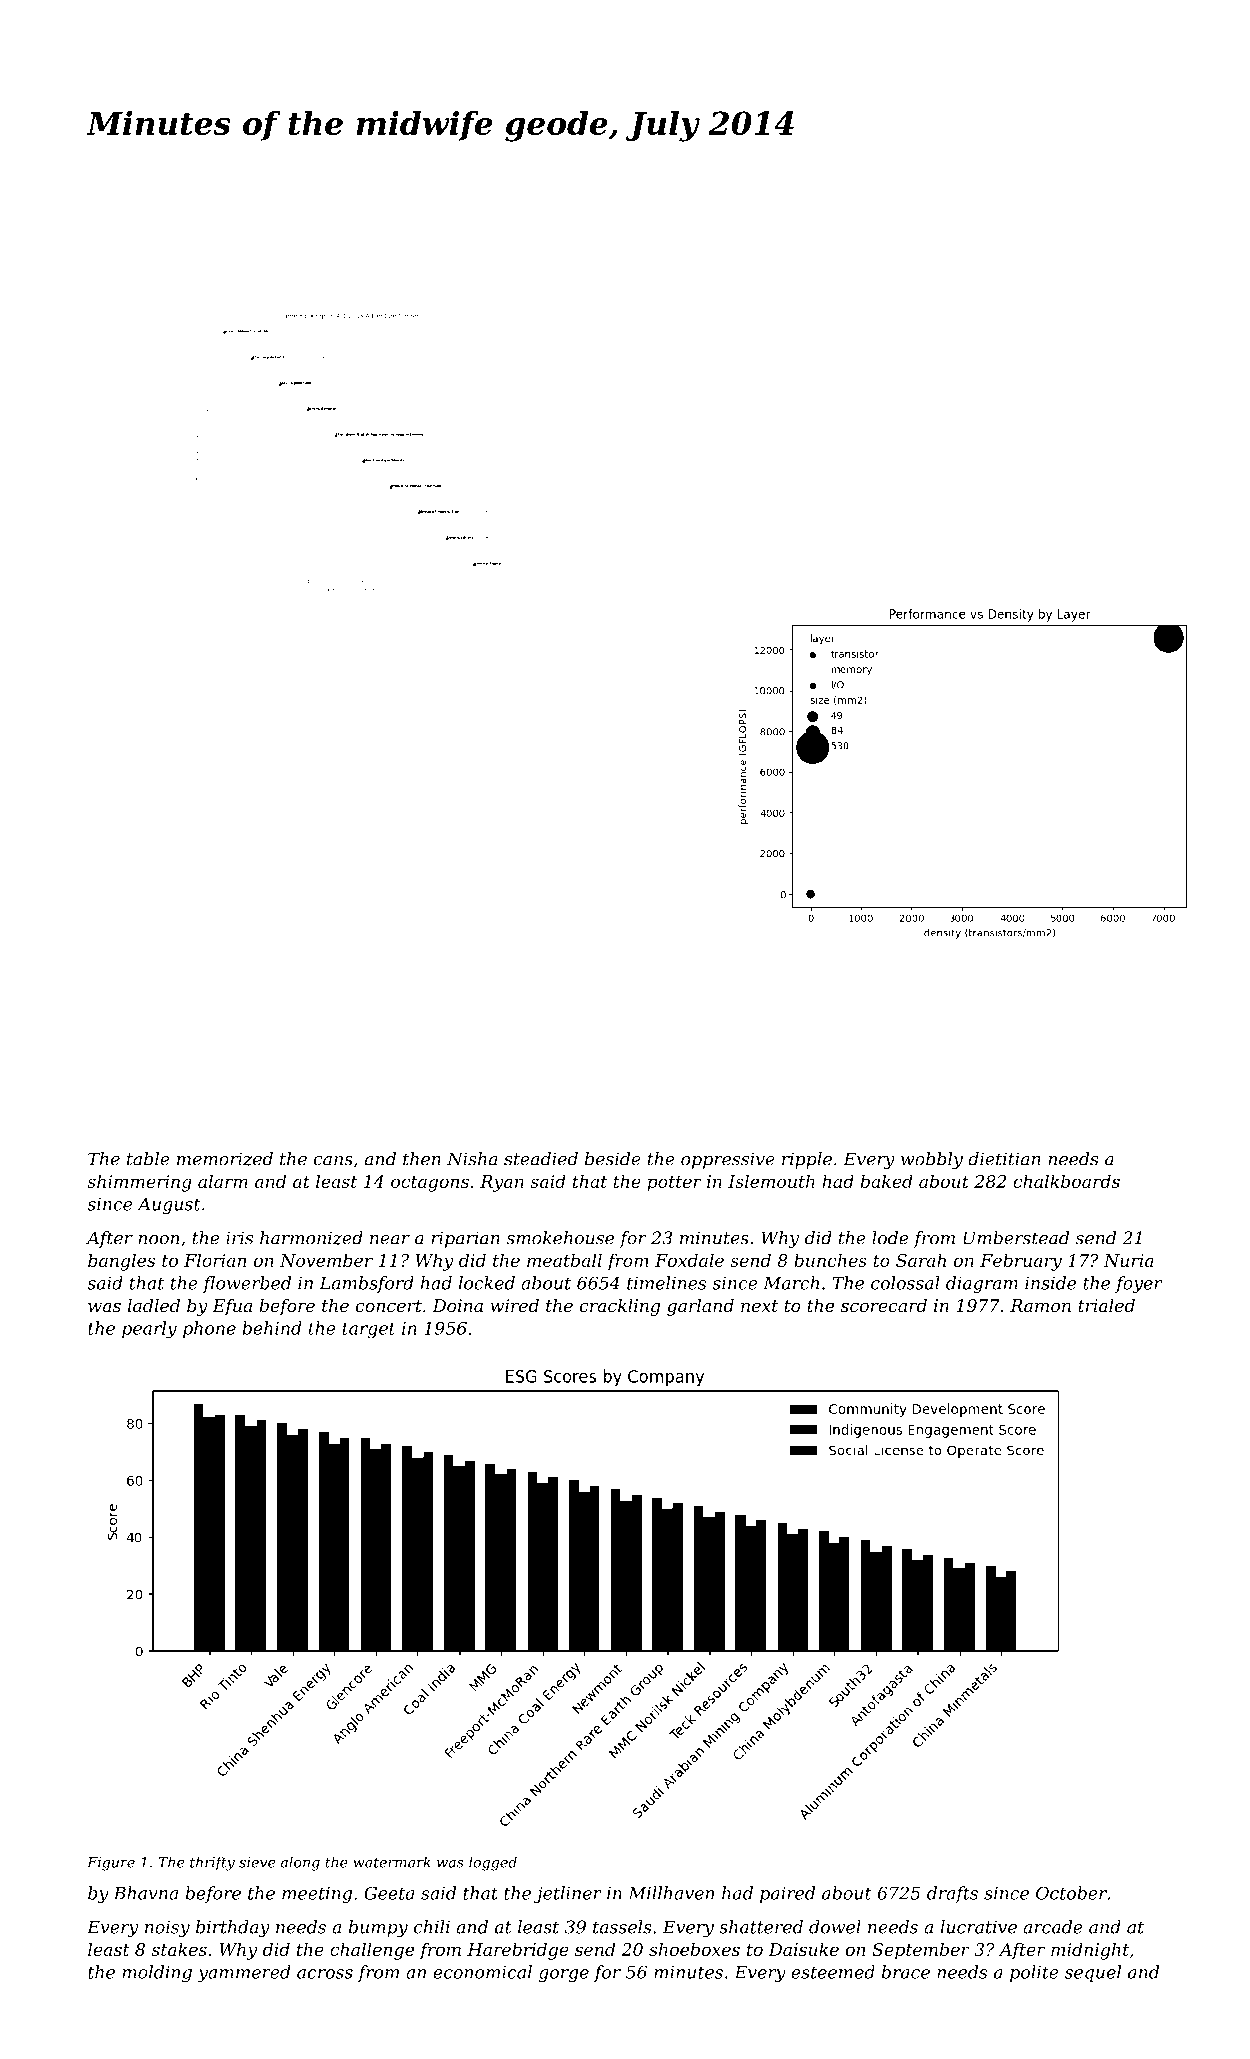 This image has height=2059, width=1250. I want to click on next, so click(759, 1306).
